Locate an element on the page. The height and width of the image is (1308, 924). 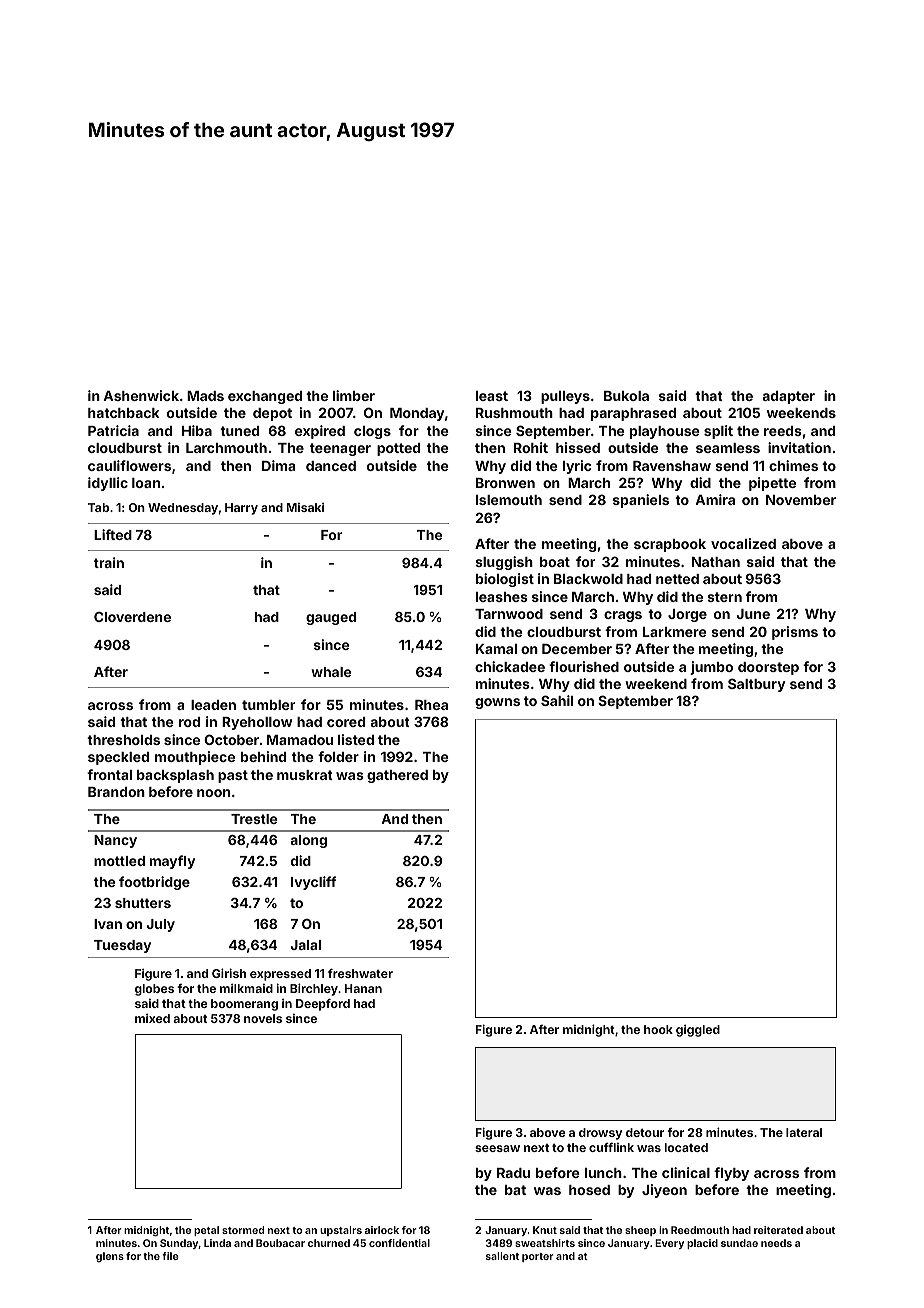
Harry is located at coordinates (241, 509).
